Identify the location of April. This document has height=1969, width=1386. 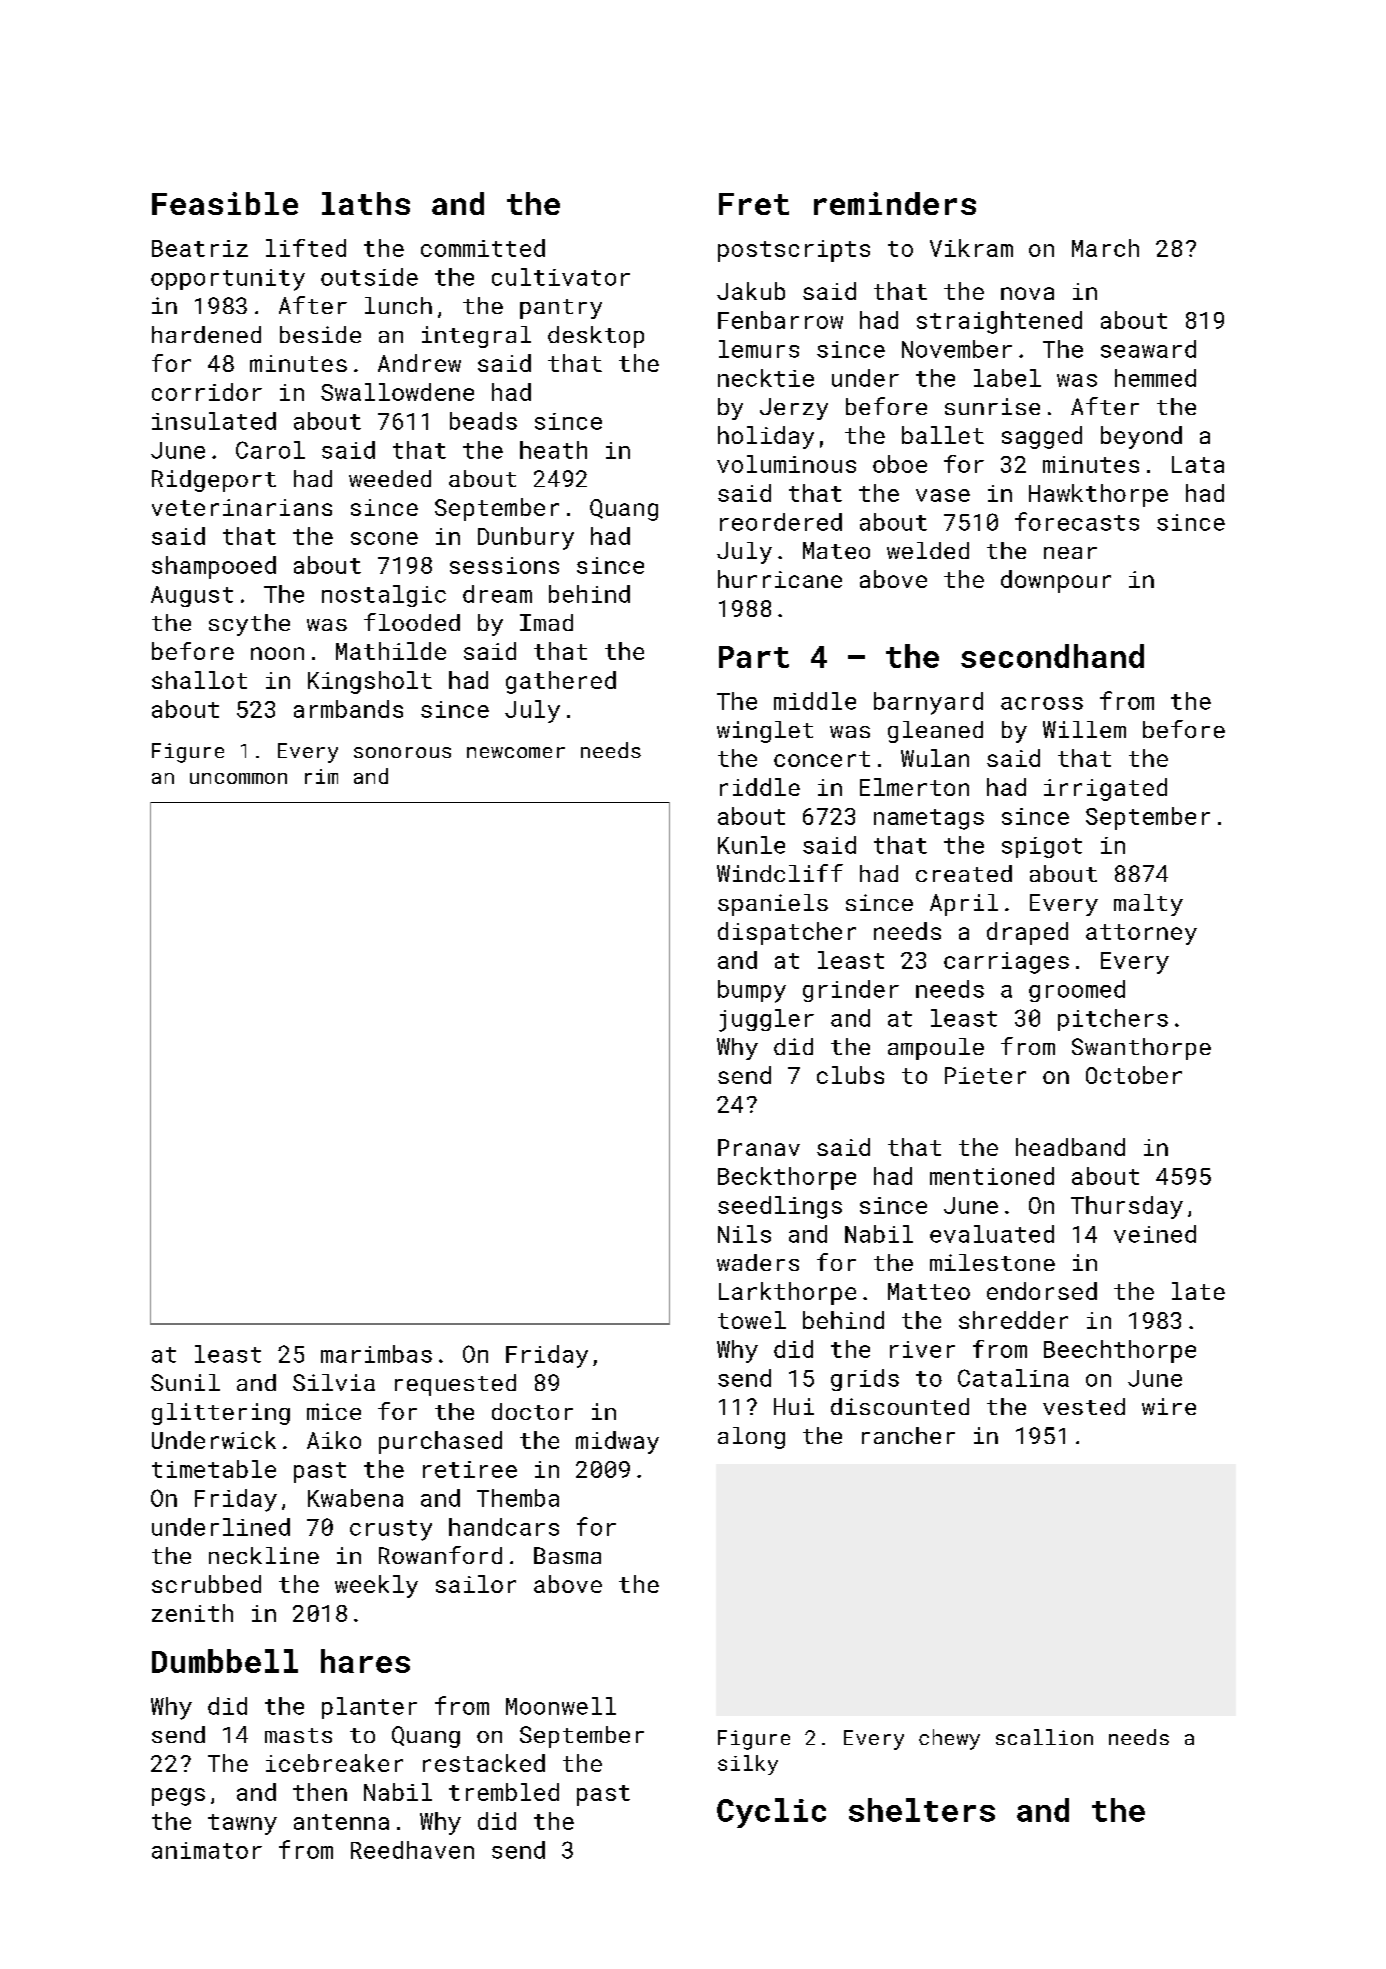
(964, 905).
